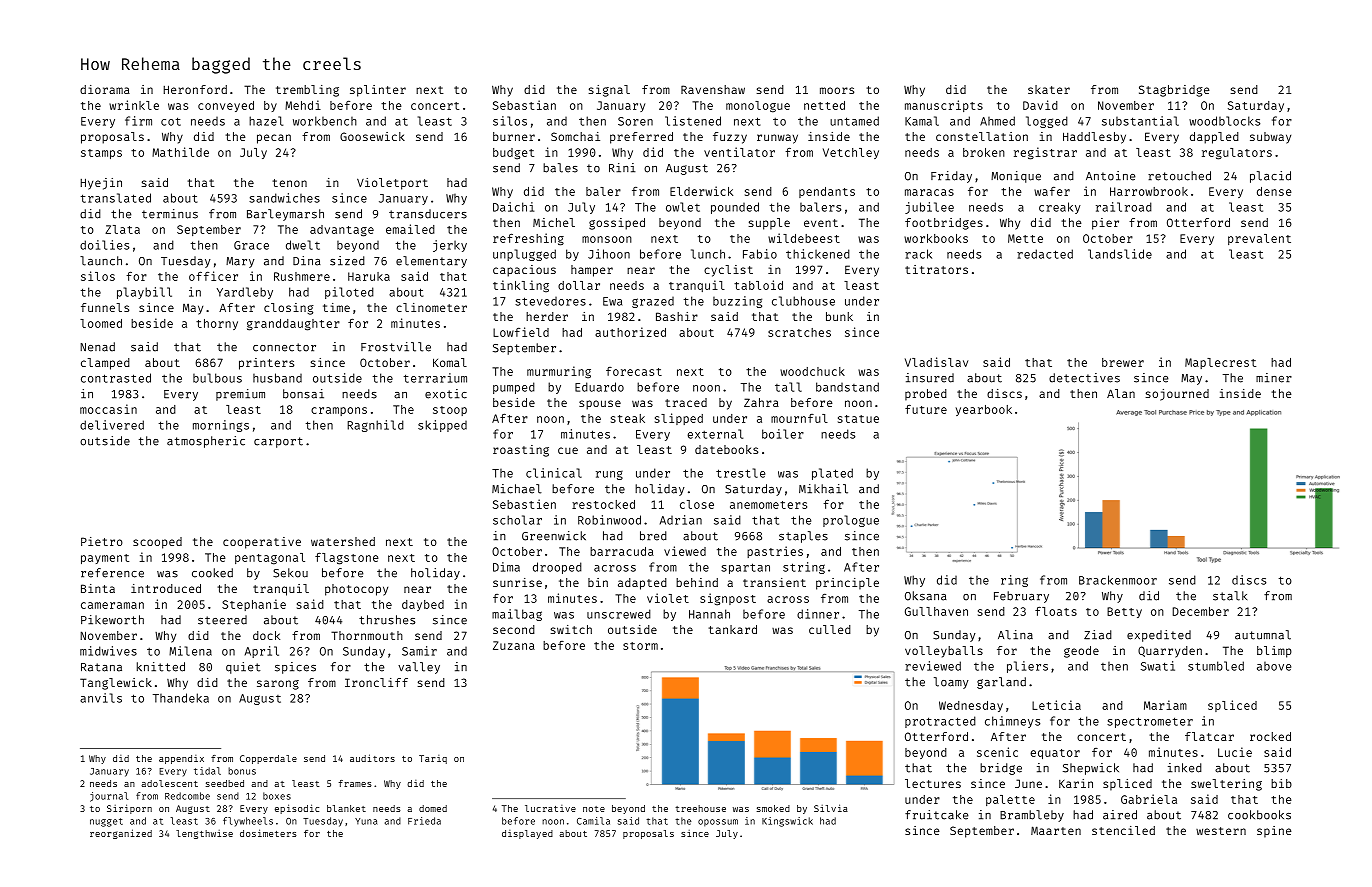 The height and width of the document is (887, 1372). Describe the element at coordinates (1025, 238) in the document. I see `Mette` at that location.
